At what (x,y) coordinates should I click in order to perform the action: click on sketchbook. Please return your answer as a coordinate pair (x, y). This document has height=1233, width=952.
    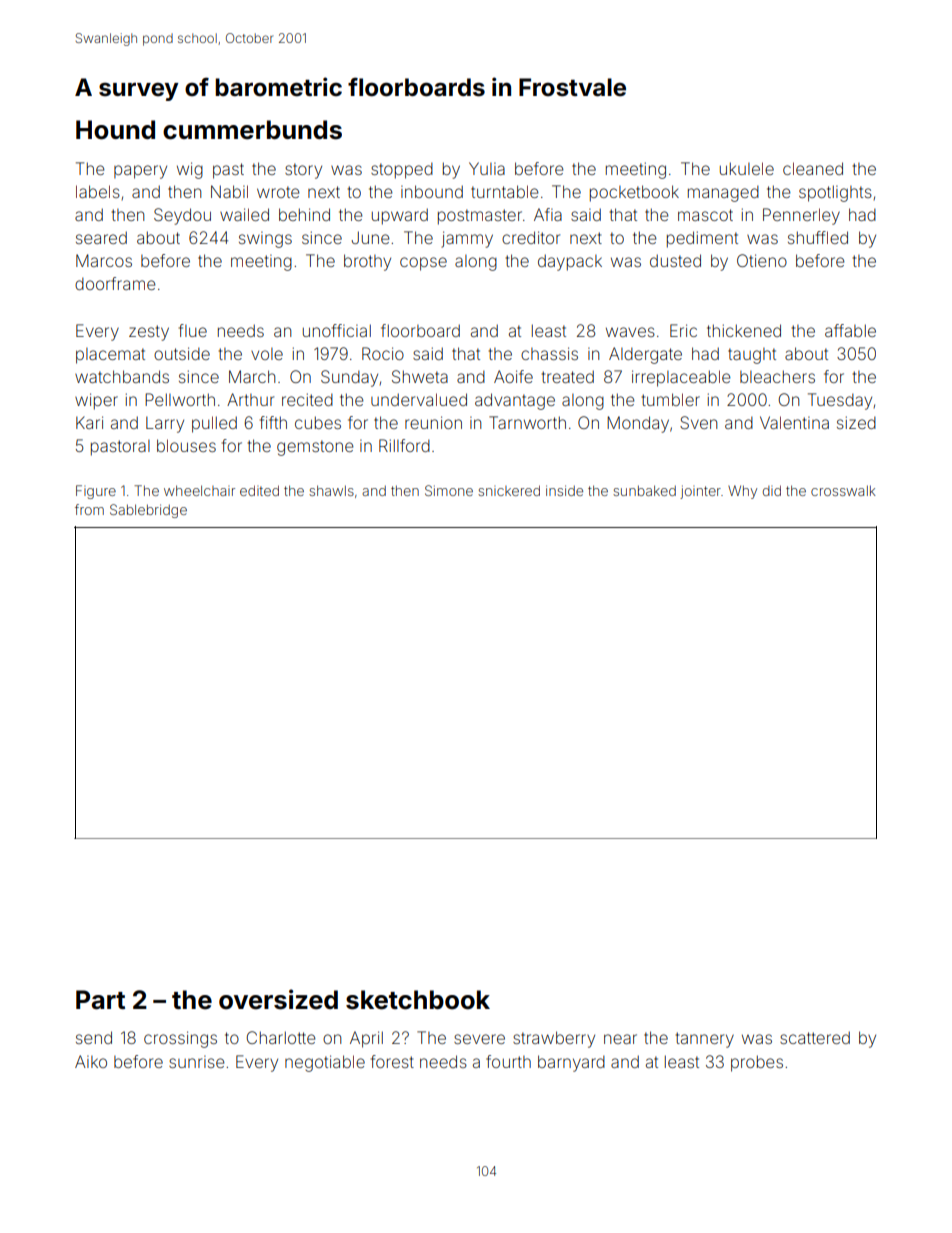
    Looking at the image, I should click on (418, 1000).
